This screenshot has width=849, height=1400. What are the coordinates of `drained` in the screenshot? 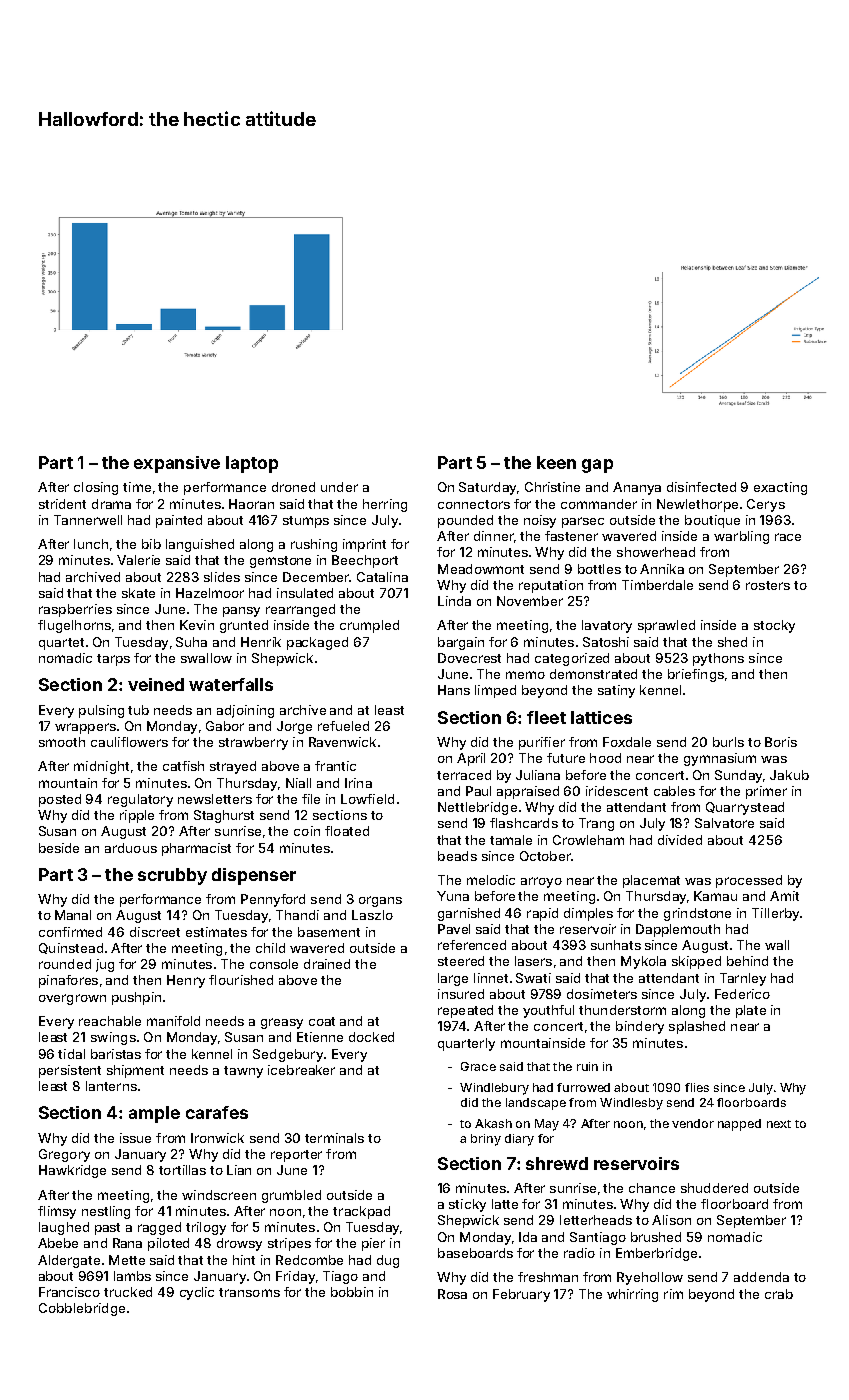 It's located at (327, 964).
